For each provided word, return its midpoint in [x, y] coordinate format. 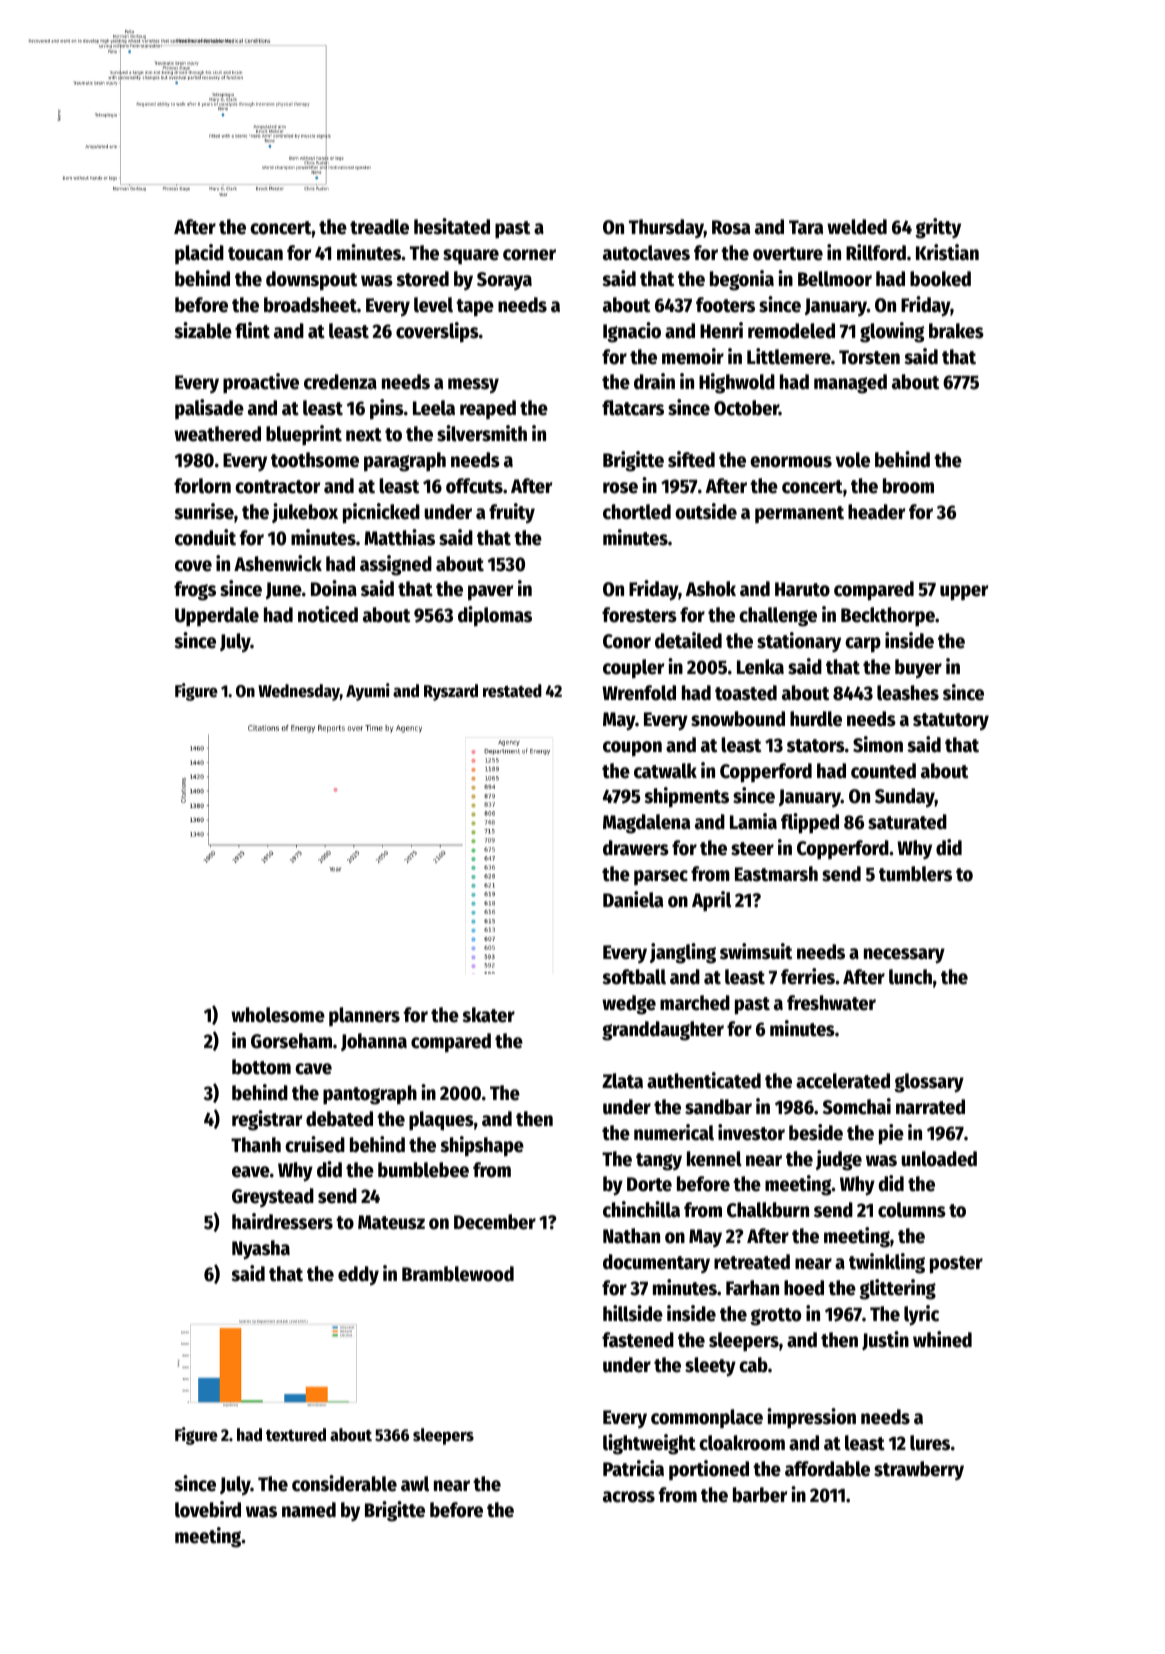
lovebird [208, 1509]
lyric [921, 1315]
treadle [379, 227]
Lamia [753, 821]
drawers [636, 848]
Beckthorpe [888, 617]
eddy [358, 1276]
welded [857, 227]
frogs [195, 591]
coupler [633, 669]
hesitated [452, 226]
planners [364, 1016]
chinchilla [641, 1209]
